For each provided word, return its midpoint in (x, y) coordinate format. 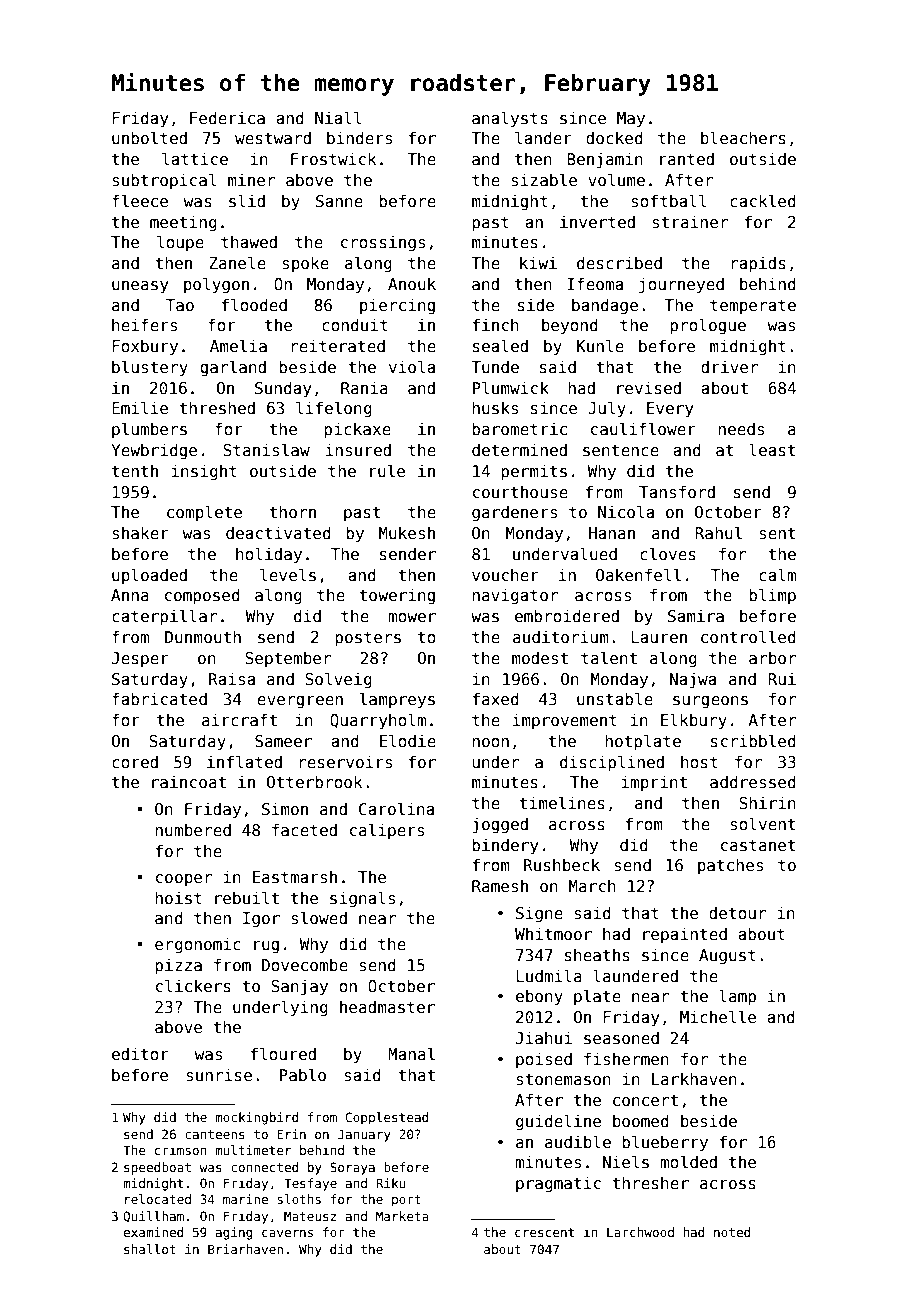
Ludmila (549, 975)
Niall (338, 117)
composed (202, 596)
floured (283, 1054)
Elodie (408, 741)
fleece (140, 200)
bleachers (743, 137)
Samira (696, 615)
